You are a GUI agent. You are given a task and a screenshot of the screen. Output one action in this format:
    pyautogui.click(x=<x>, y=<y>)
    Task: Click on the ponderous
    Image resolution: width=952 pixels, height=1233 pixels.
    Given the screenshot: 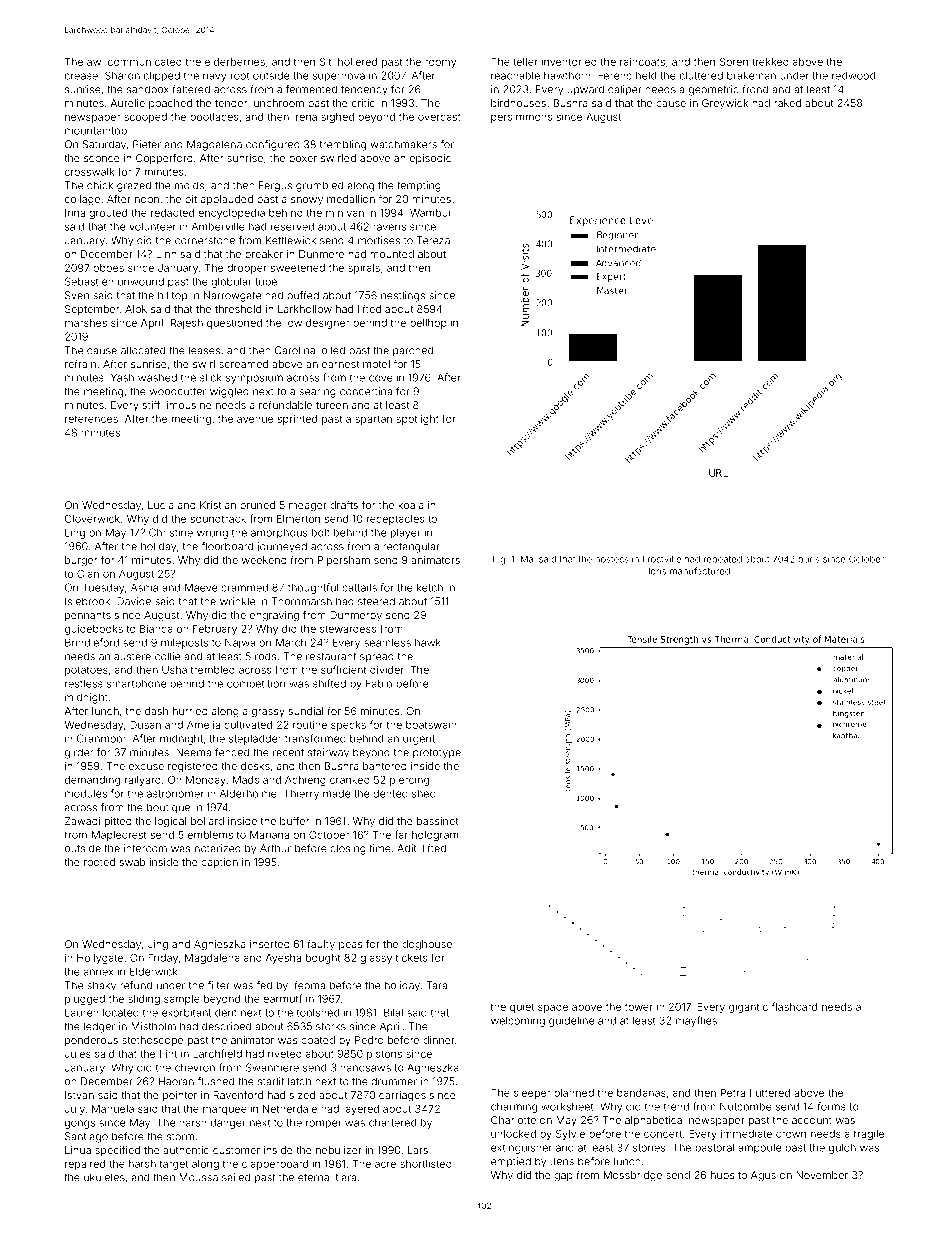 What is the action you would take?
    pyautogui.click(x=91, y=1041)
